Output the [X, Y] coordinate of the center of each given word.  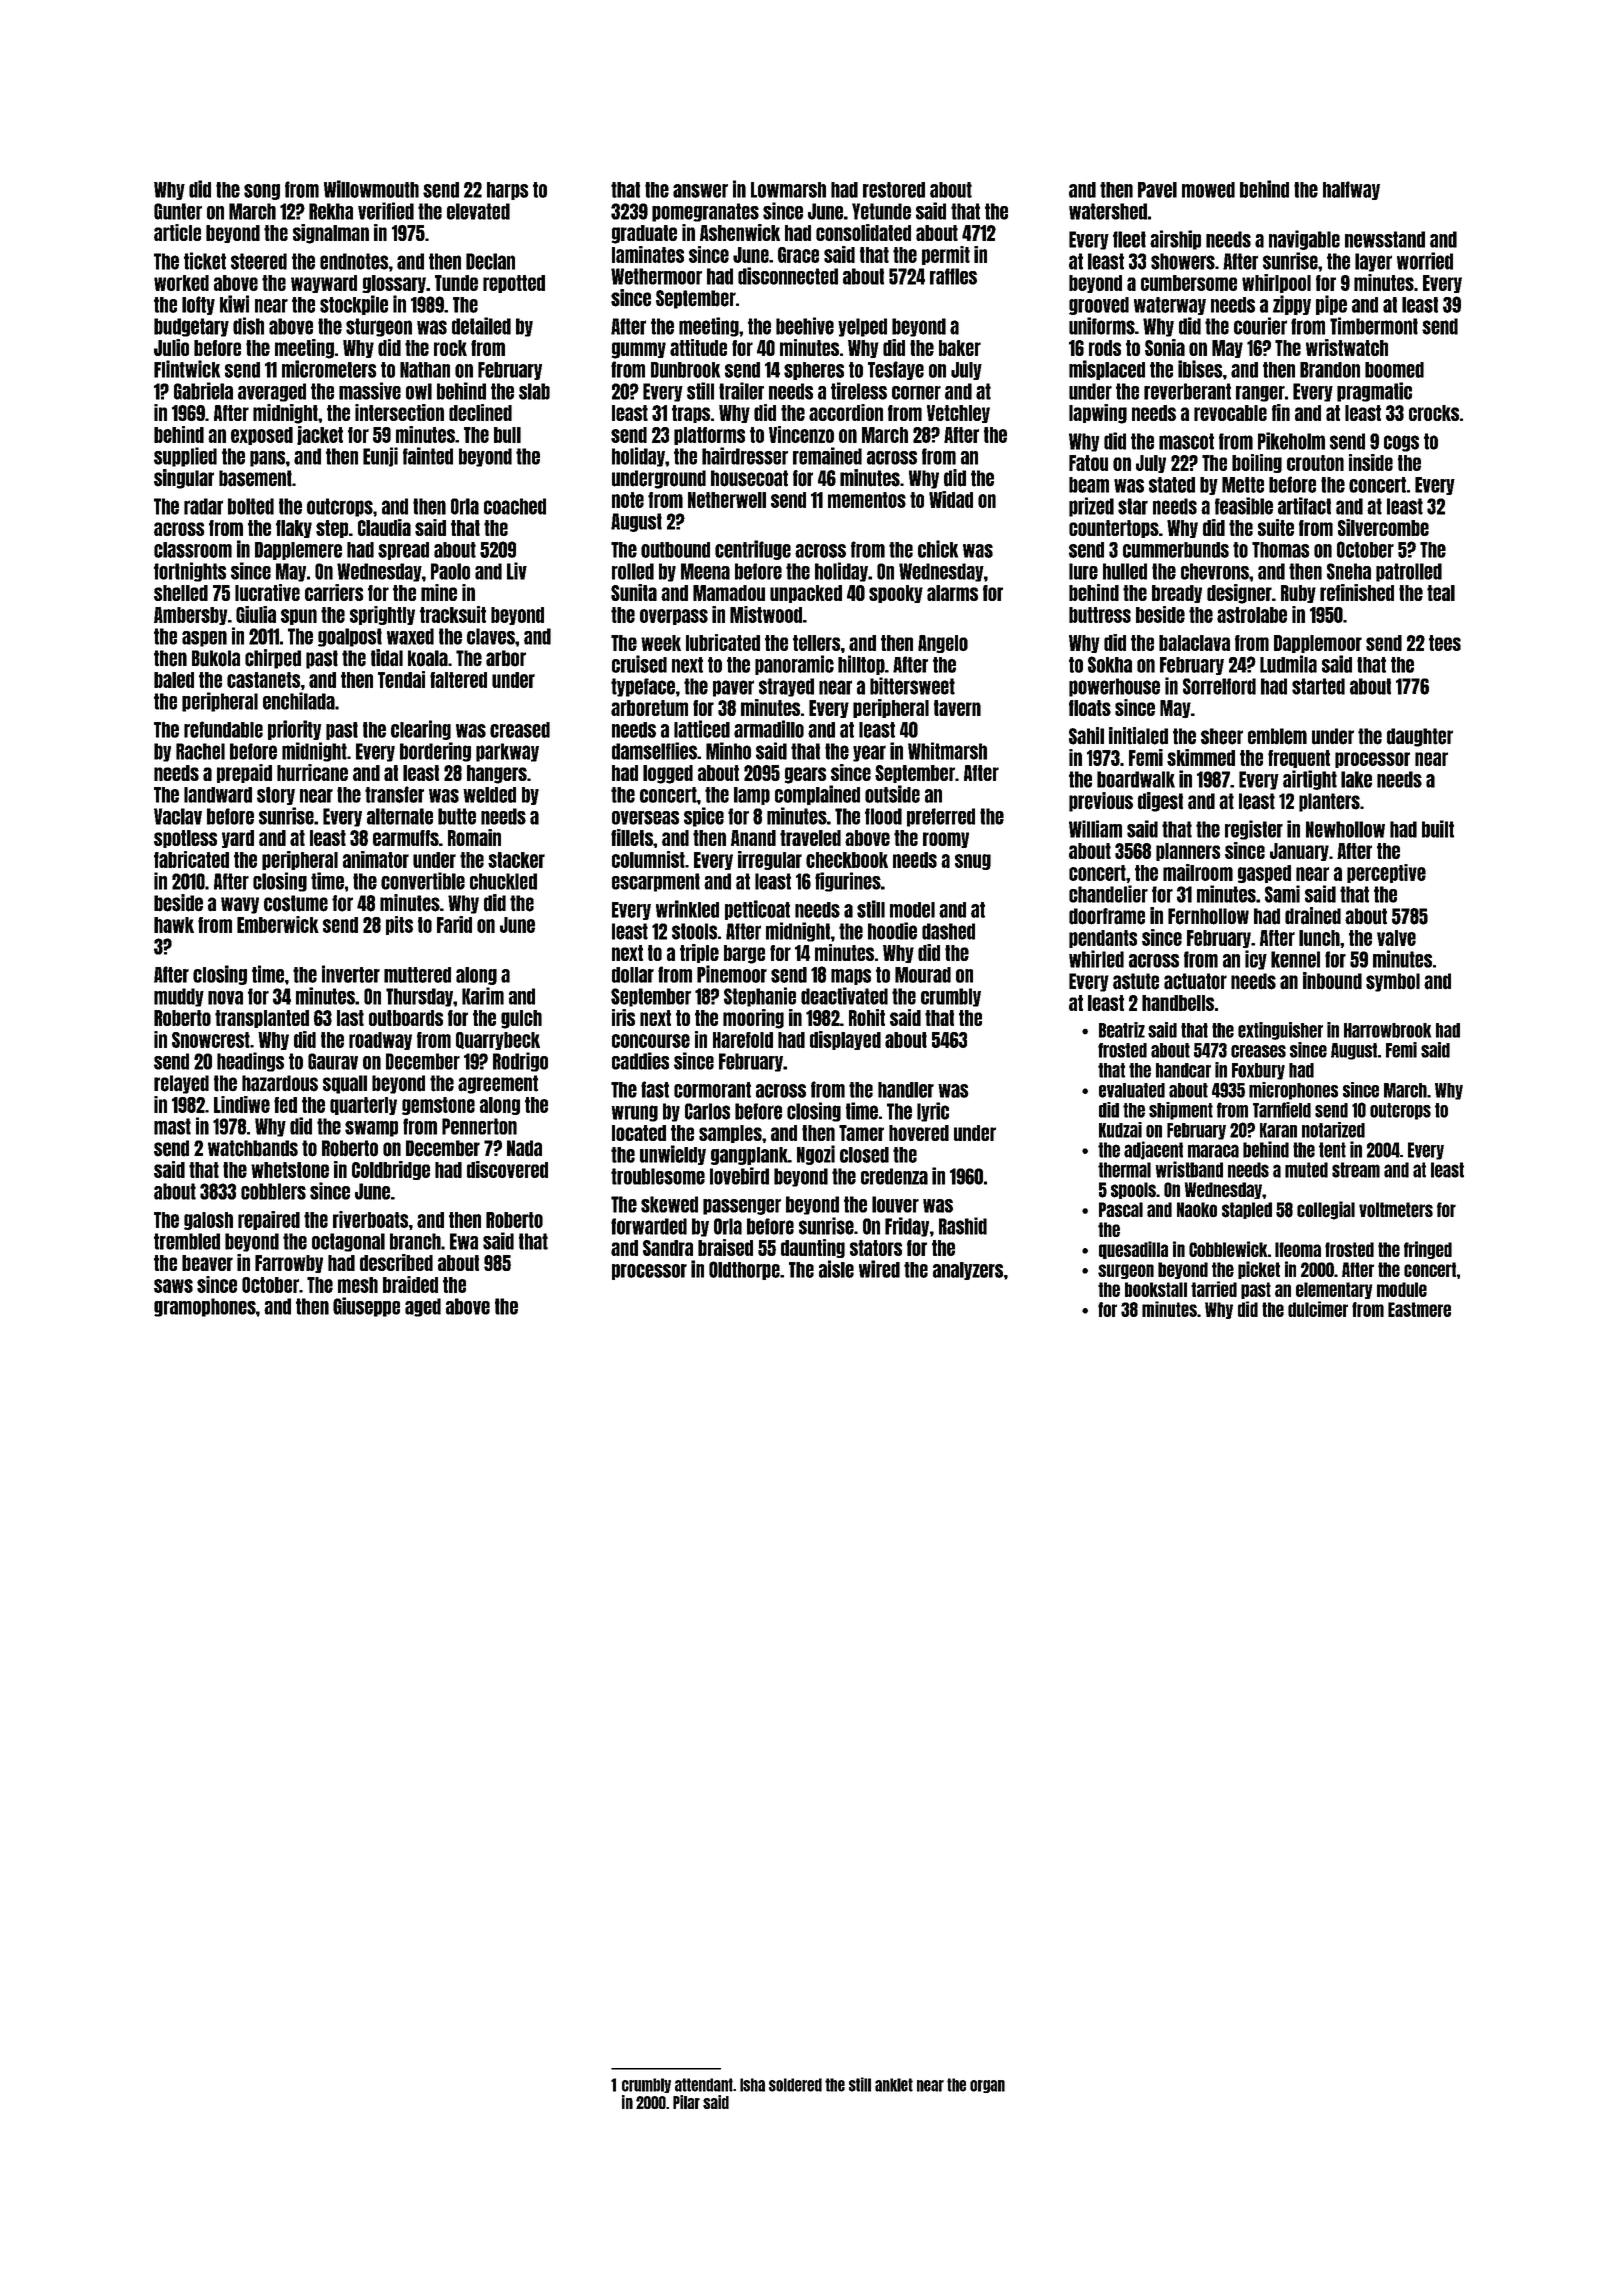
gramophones [205, 1307]
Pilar [686, 2102]
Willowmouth [371, 189]
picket [1259, 1270]
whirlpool [1276, 283]
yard [238, 839]
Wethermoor [656, 276]
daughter [1420, 737]
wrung [634, 1113]
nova [225, 998]
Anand [753, 838]
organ [987, 2086]
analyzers [968, 1271]
